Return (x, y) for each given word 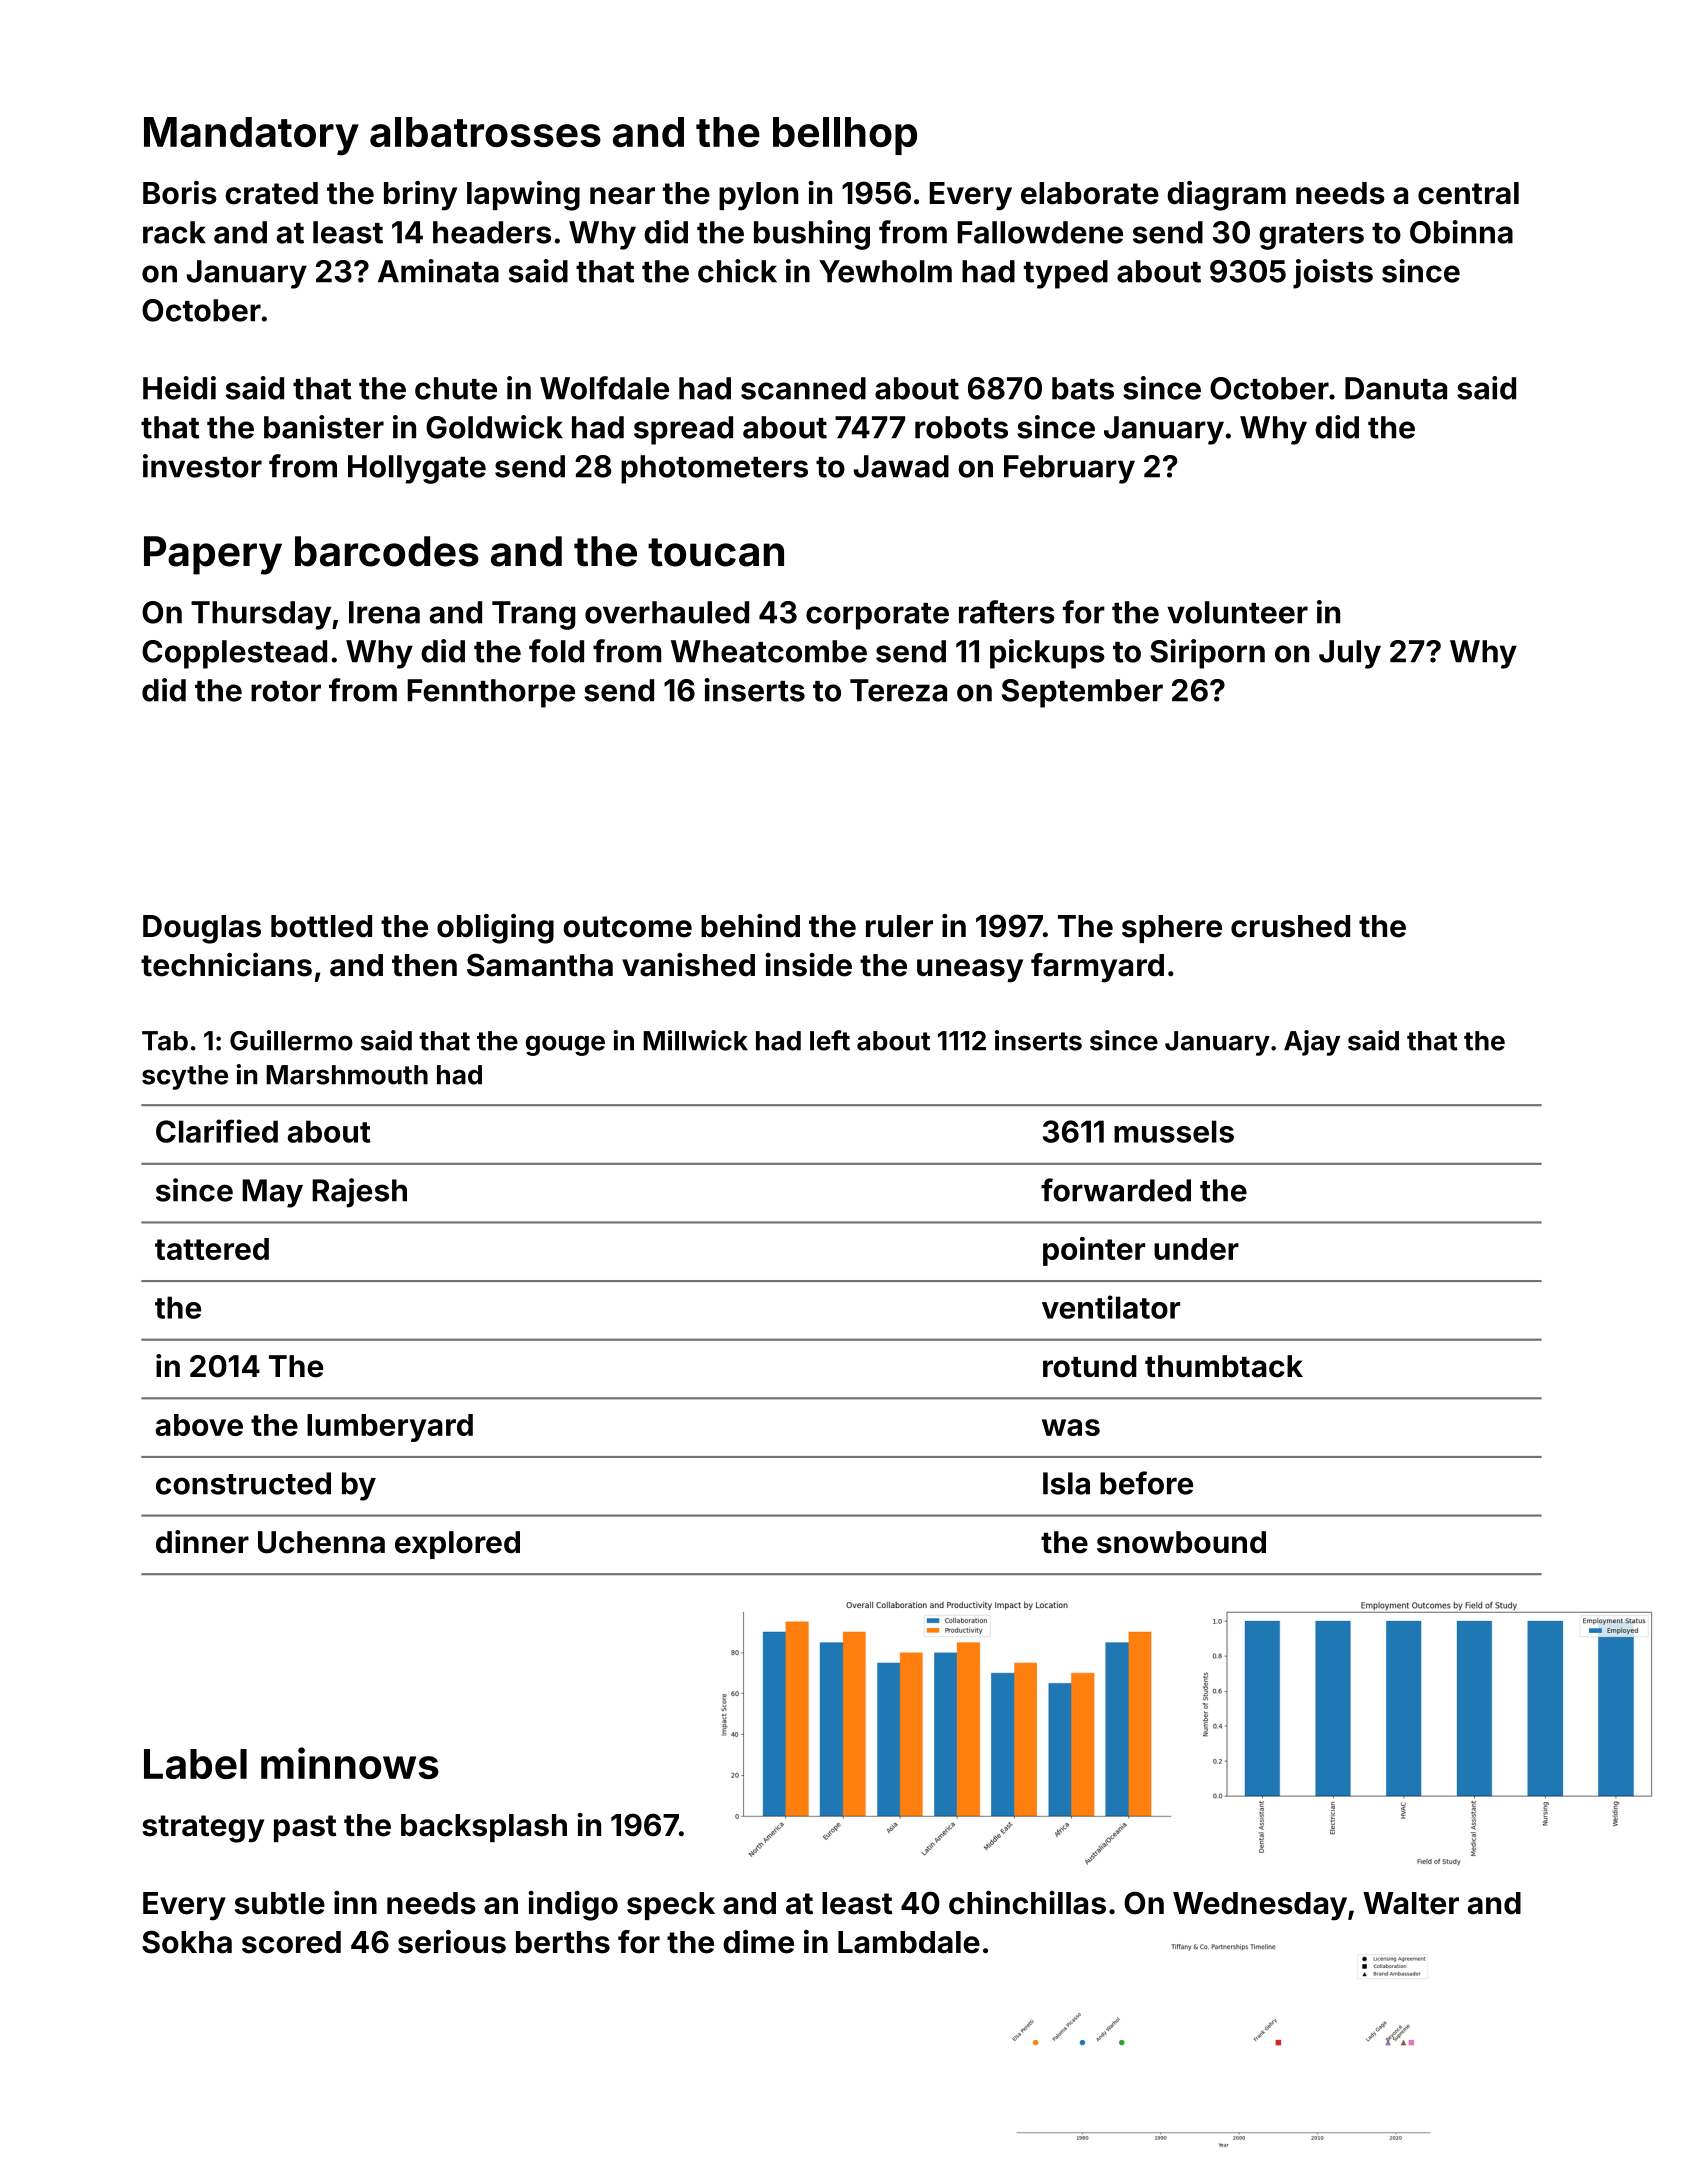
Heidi (179, 388)
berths (563, 1942)
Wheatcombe (769, 651)
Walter (1411, 1903)
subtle (280, 1903)
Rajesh (359, 1193)
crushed (1290, 926)
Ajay (1312, 1043)
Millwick (695, 1040)
